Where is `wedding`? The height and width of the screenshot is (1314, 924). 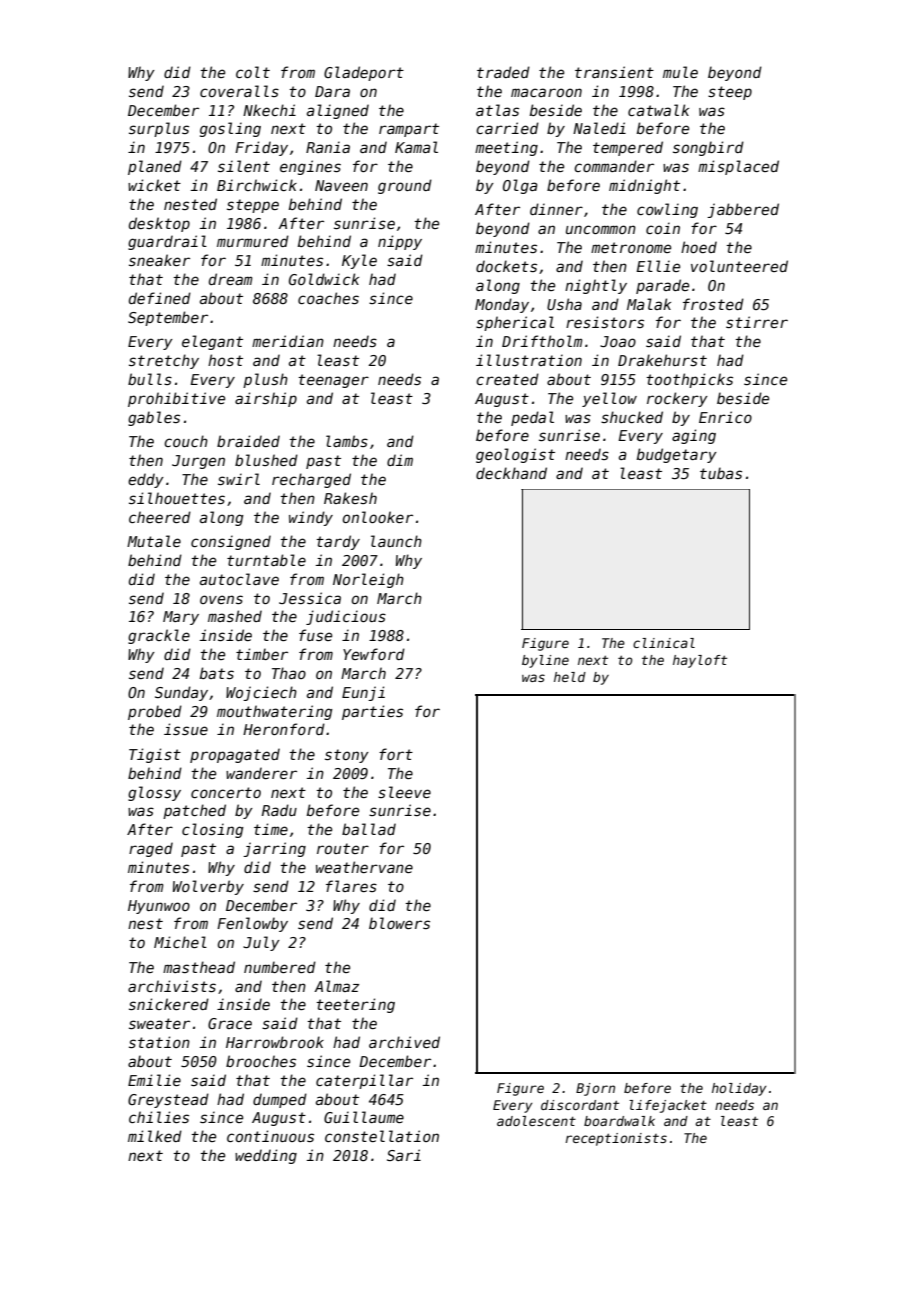 wedding is located at coordinates (266, 1156).
